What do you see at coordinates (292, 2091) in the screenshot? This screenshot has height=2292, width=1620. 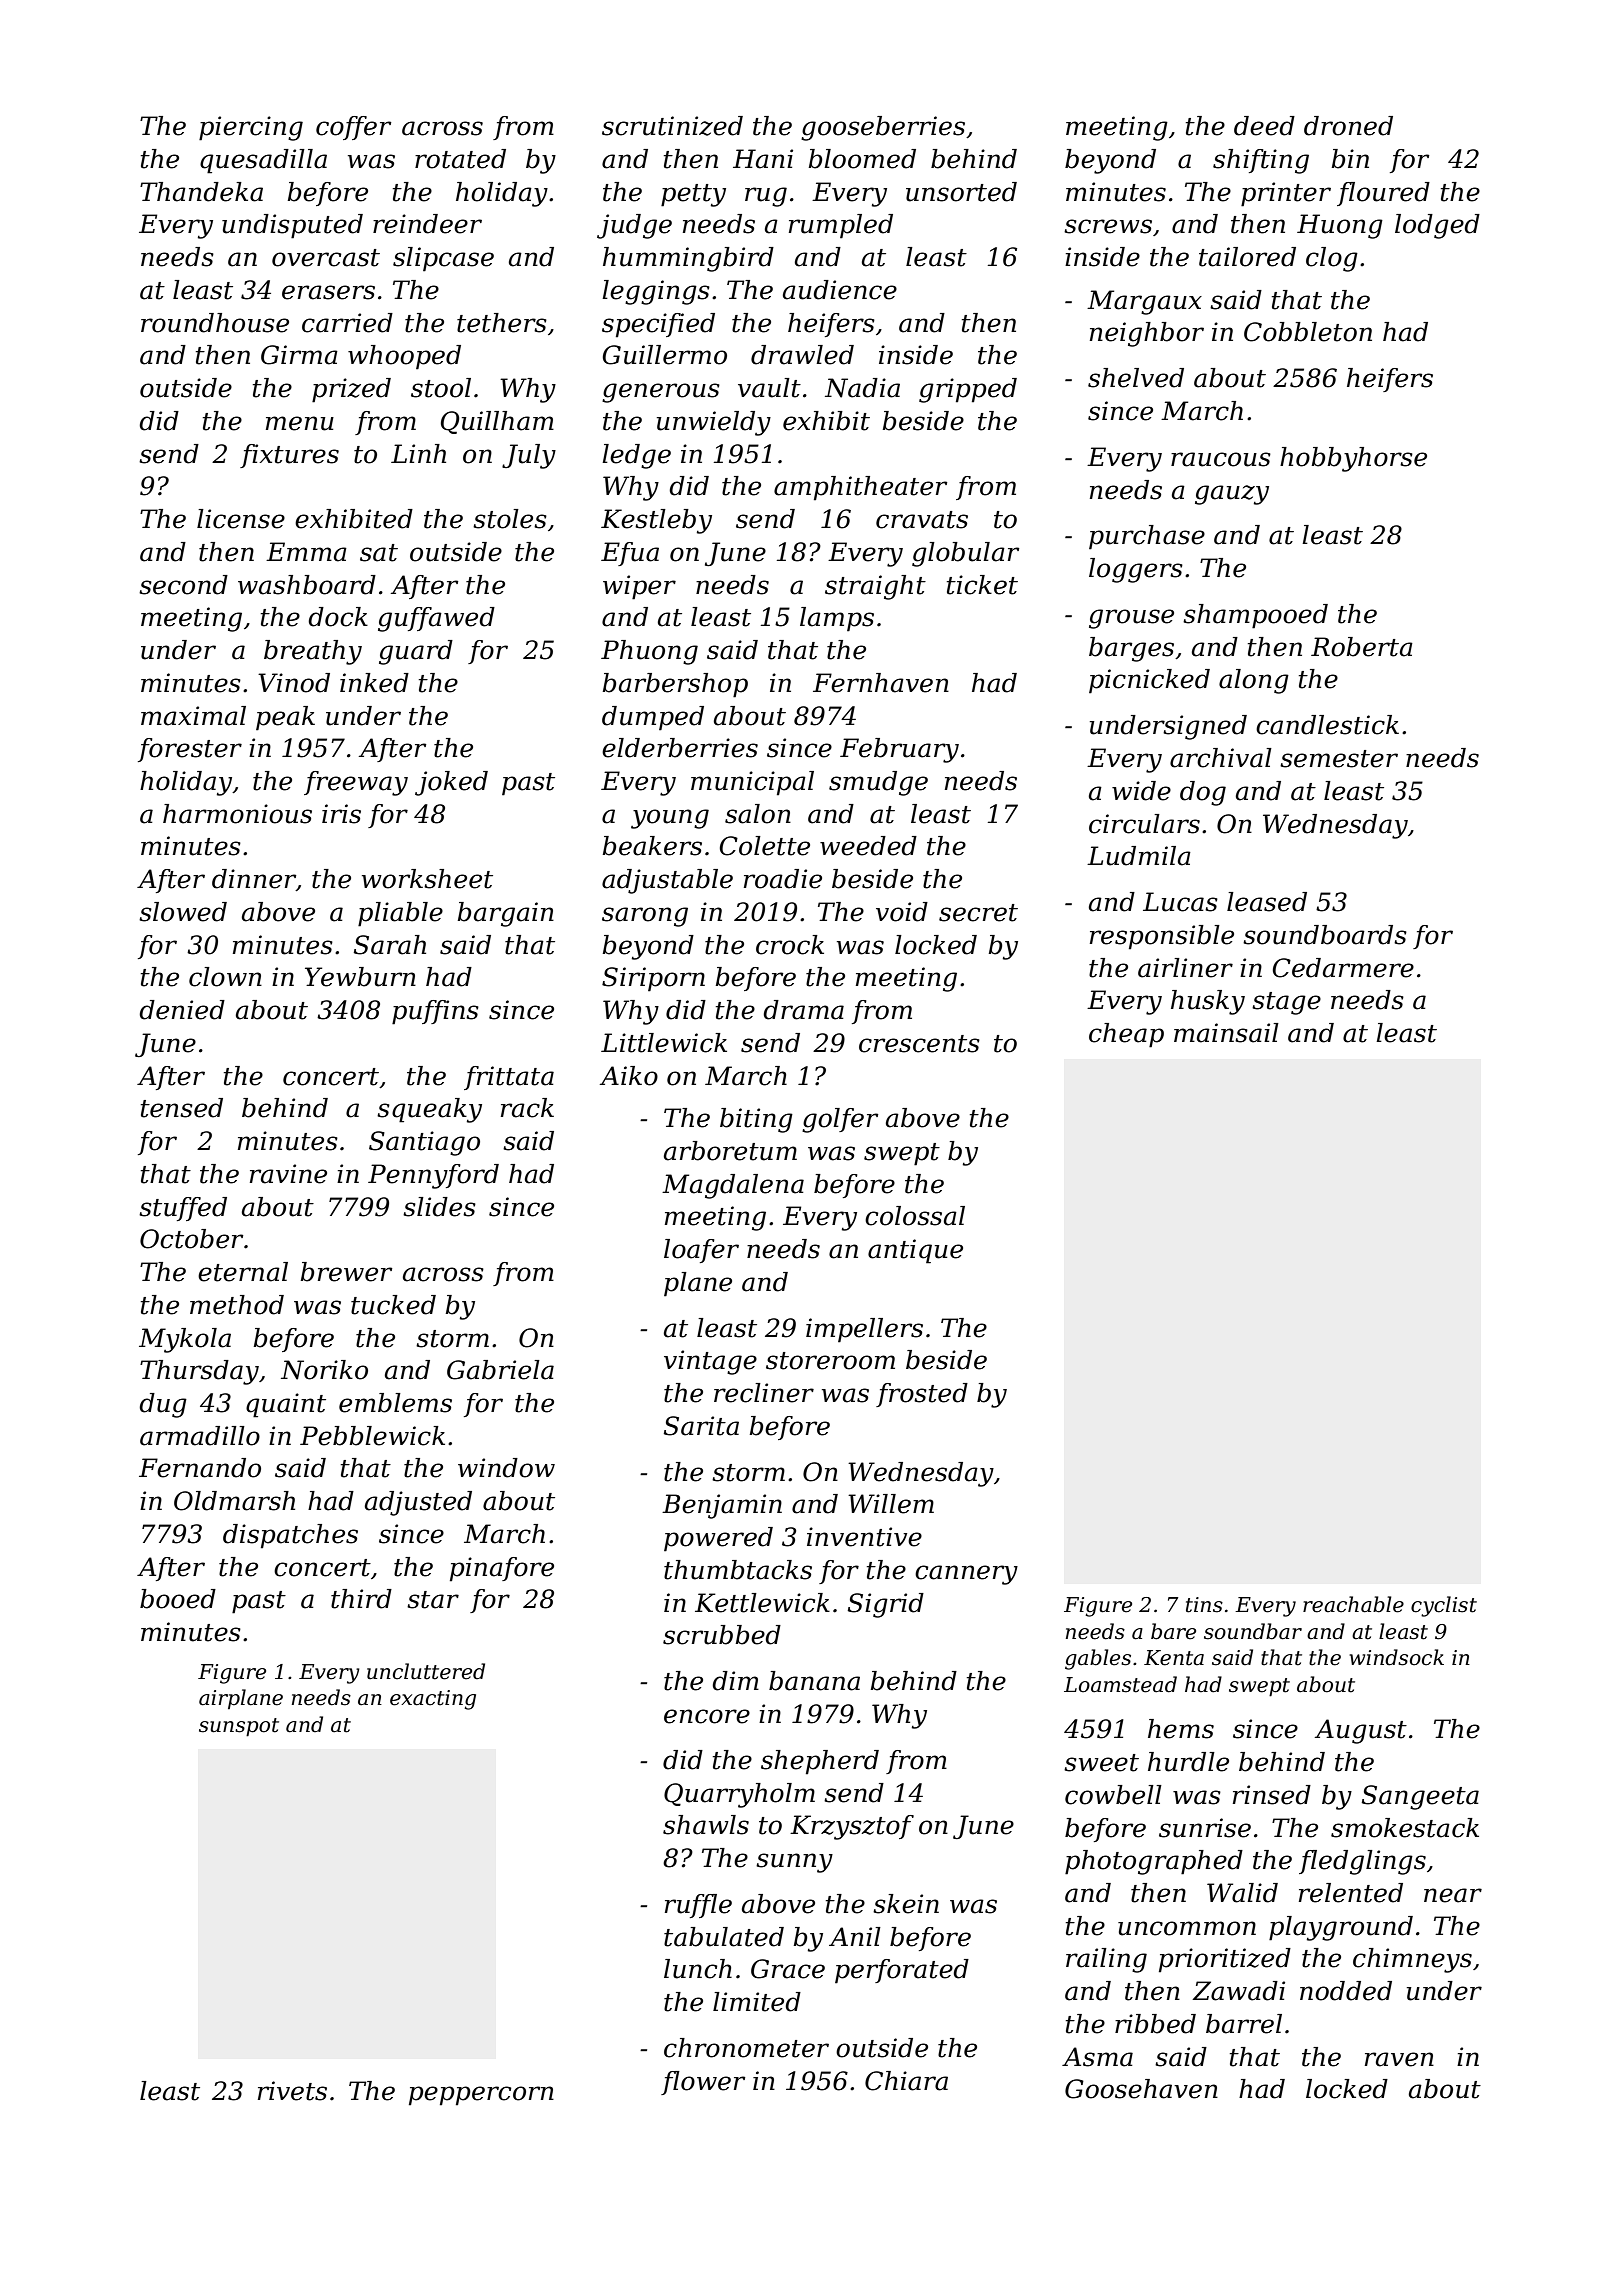 I see `rivets` at bounding box center [292, 2091].
